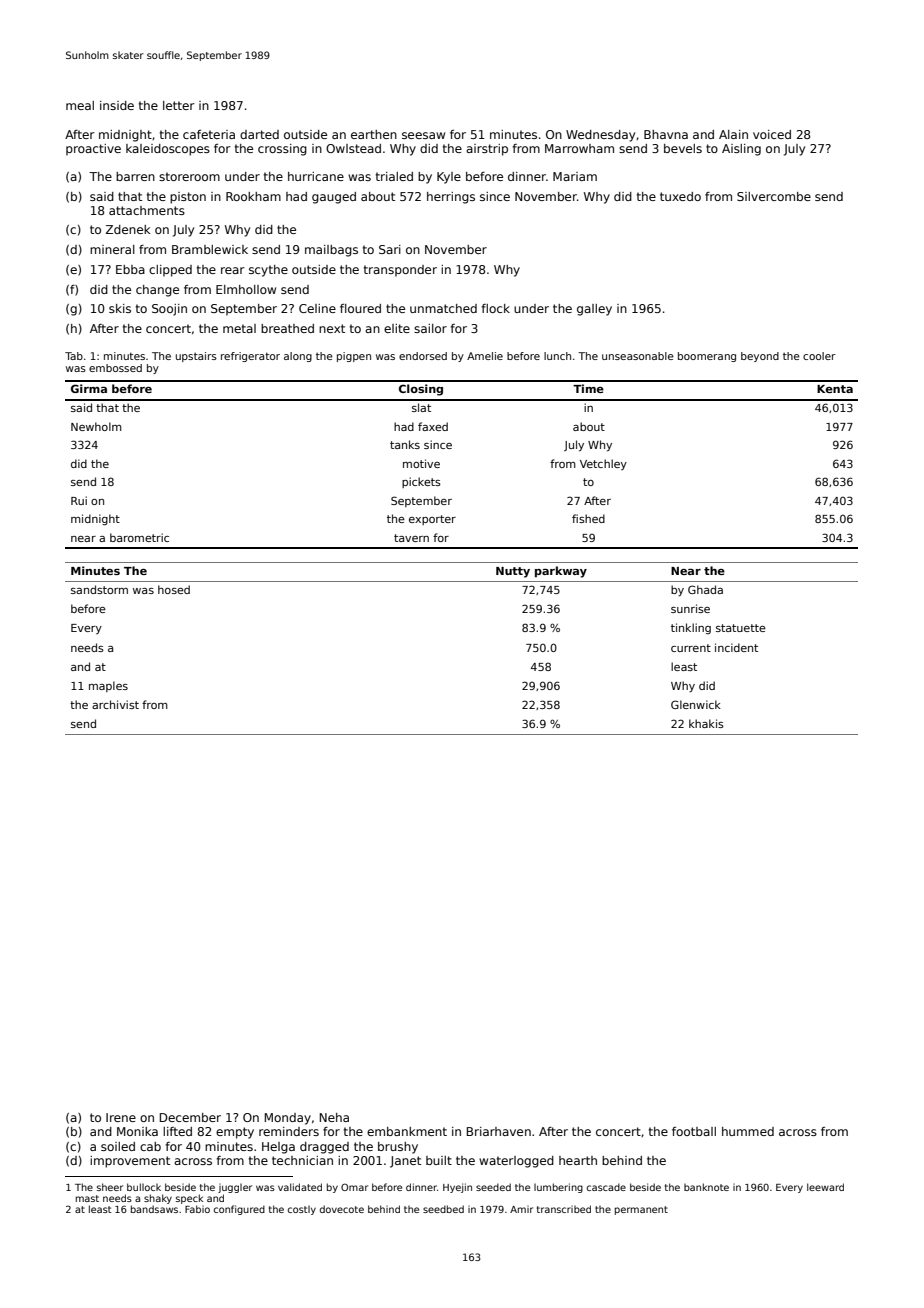 The height and width of the document is (1308, 924). I want to click on mineral, so click(112, 249).
